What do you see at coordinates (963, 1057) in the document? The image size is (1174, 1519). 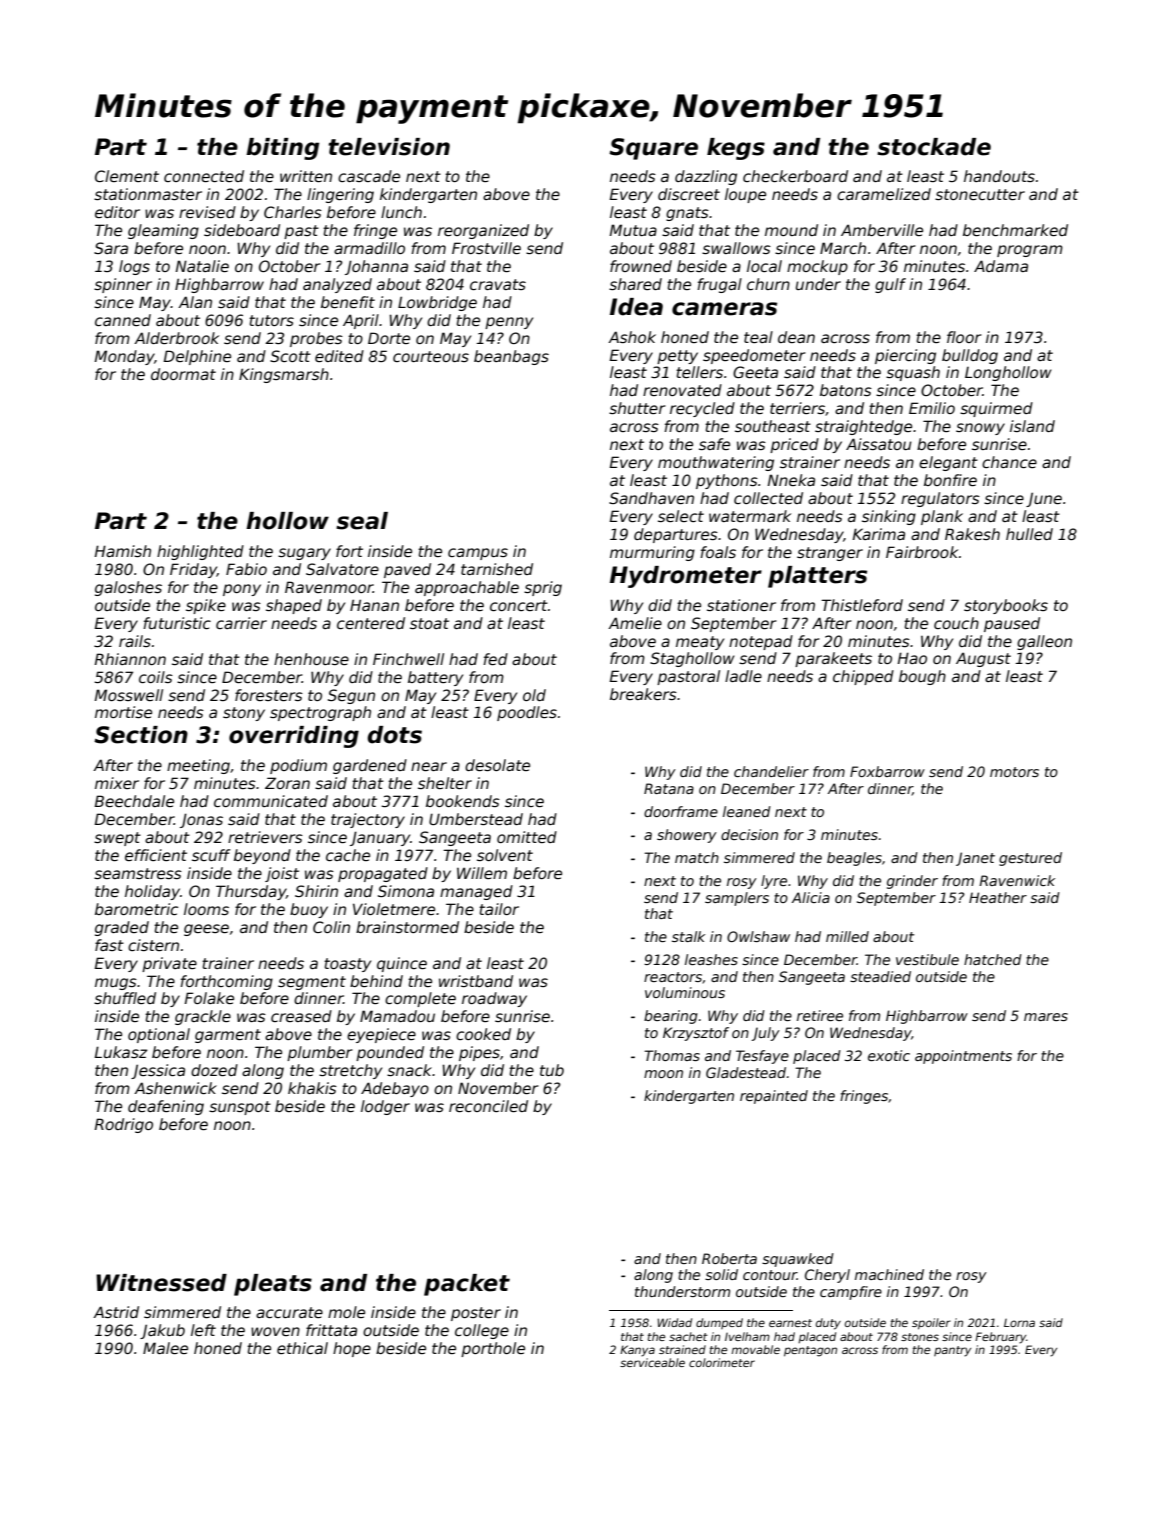 I see `appointments` at bounding box center [963, 1057].
